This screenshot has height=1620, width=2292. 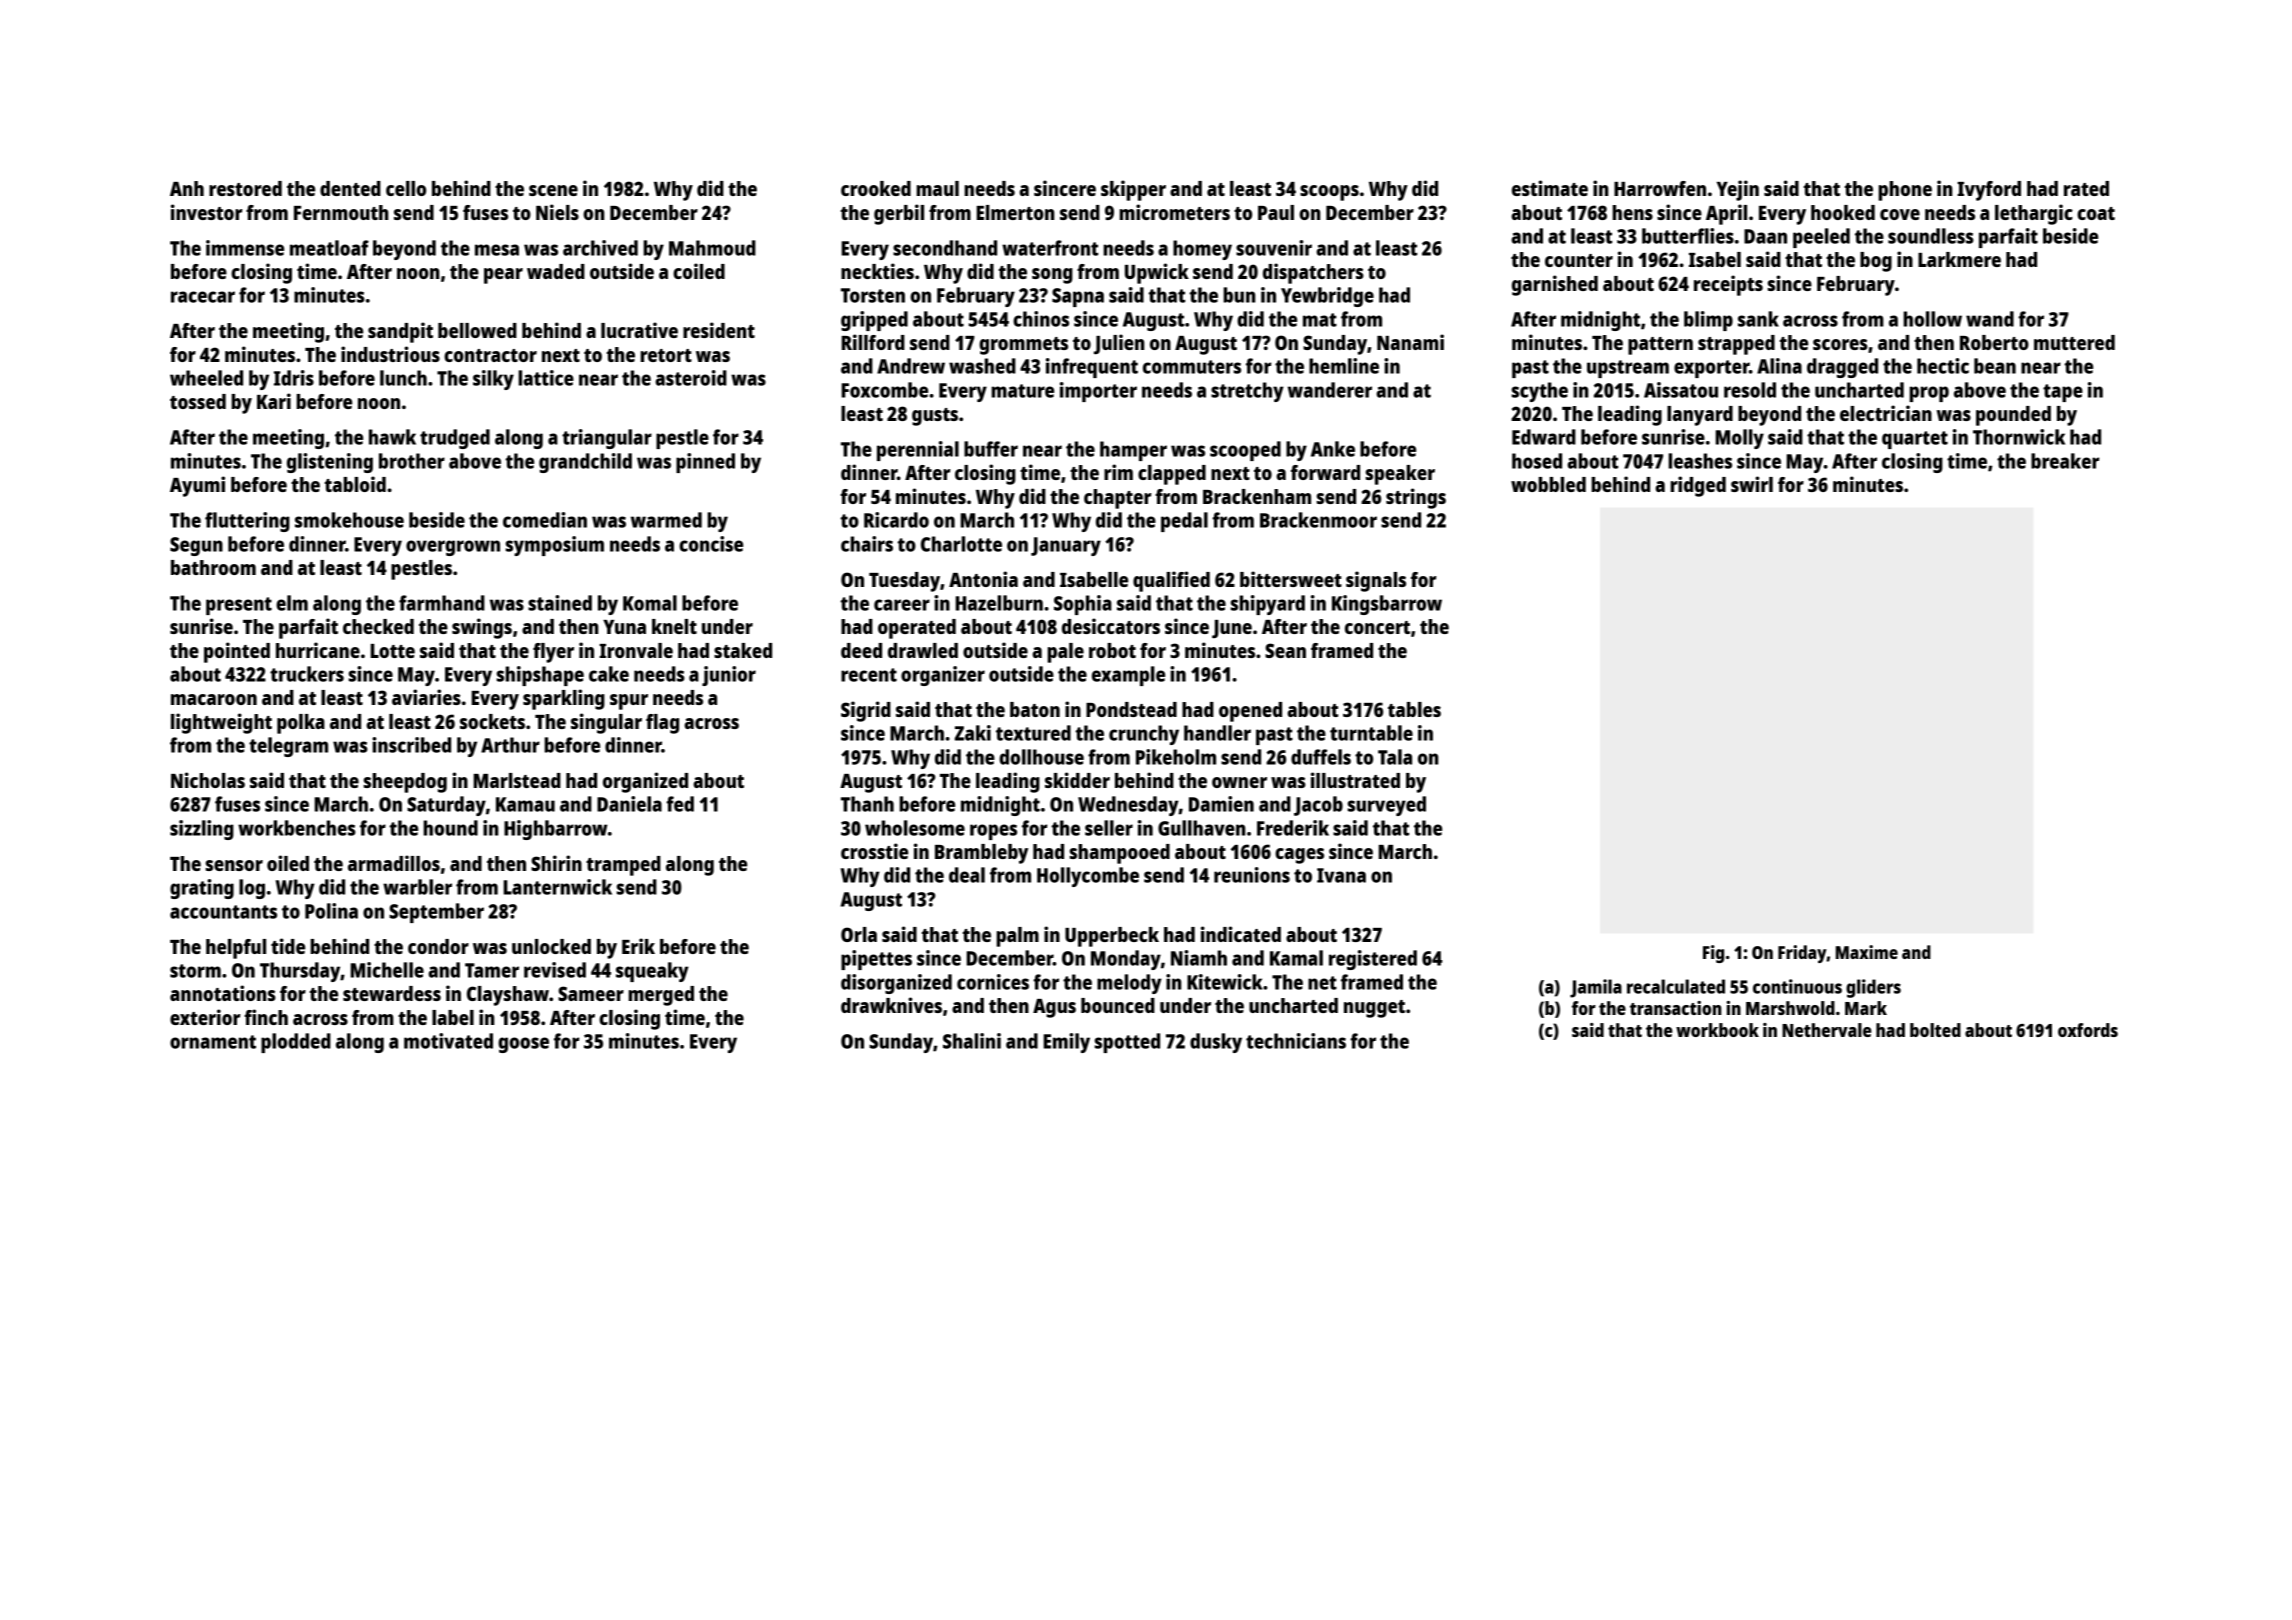 I want to click on ropes, so click(x=993, y=832).
